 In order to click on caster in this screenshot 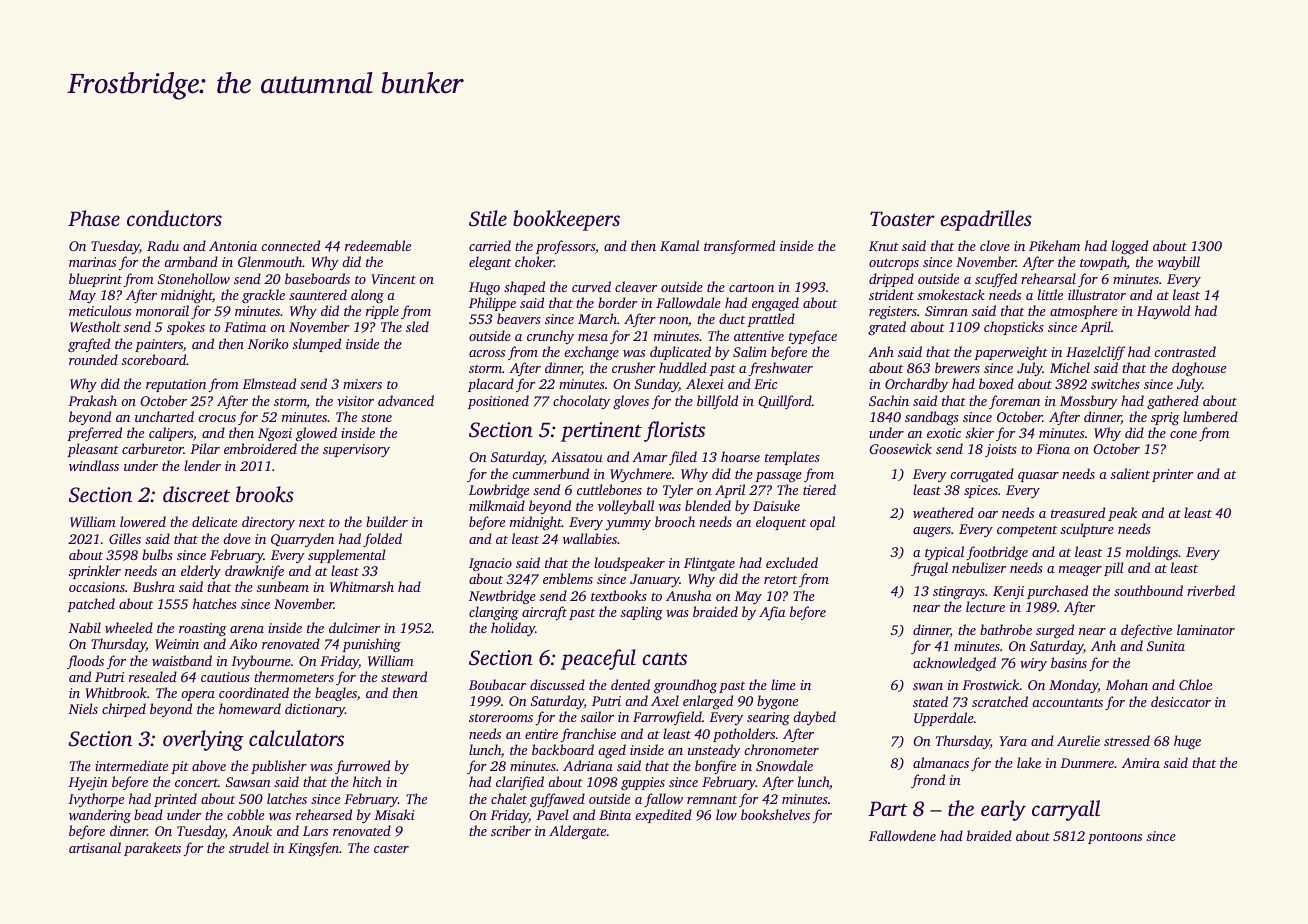, I will do `click(391, 849)`.
